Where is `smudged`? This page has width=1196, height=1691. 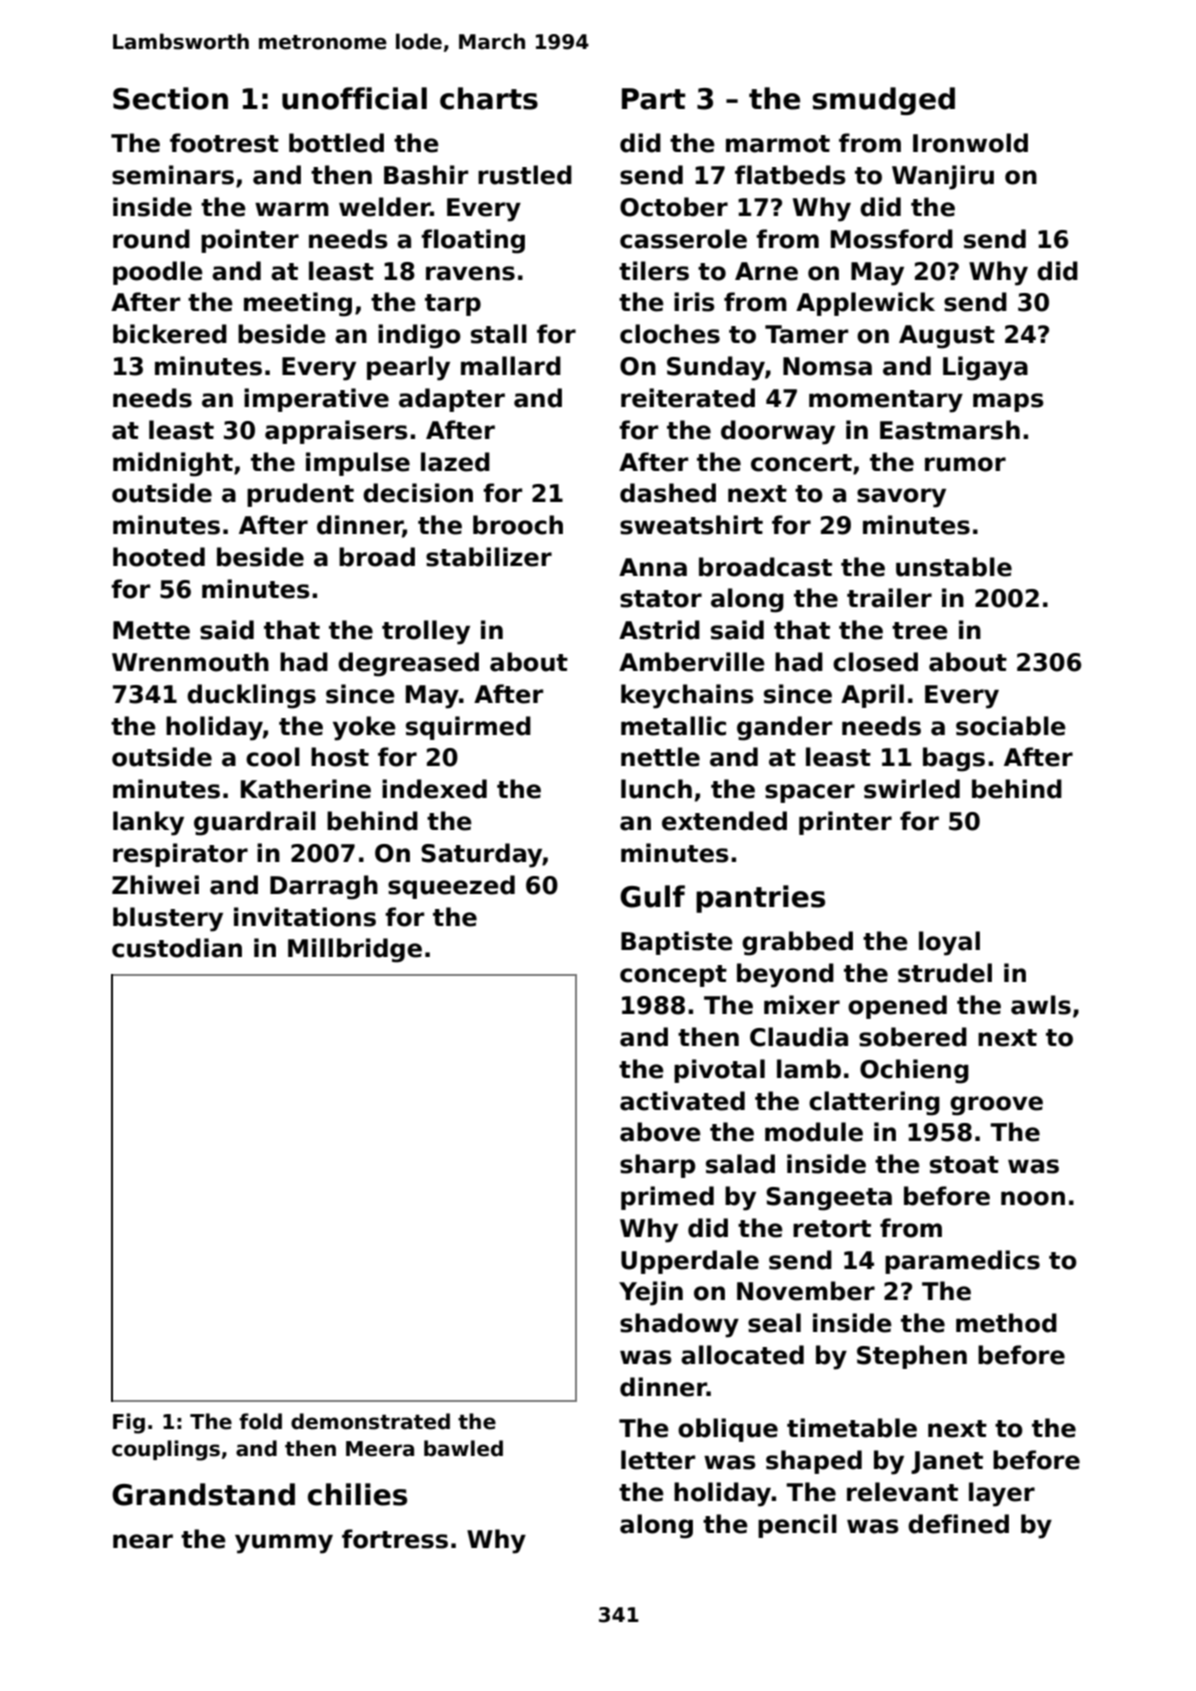 smudged is located at coordinates (883, 101).
